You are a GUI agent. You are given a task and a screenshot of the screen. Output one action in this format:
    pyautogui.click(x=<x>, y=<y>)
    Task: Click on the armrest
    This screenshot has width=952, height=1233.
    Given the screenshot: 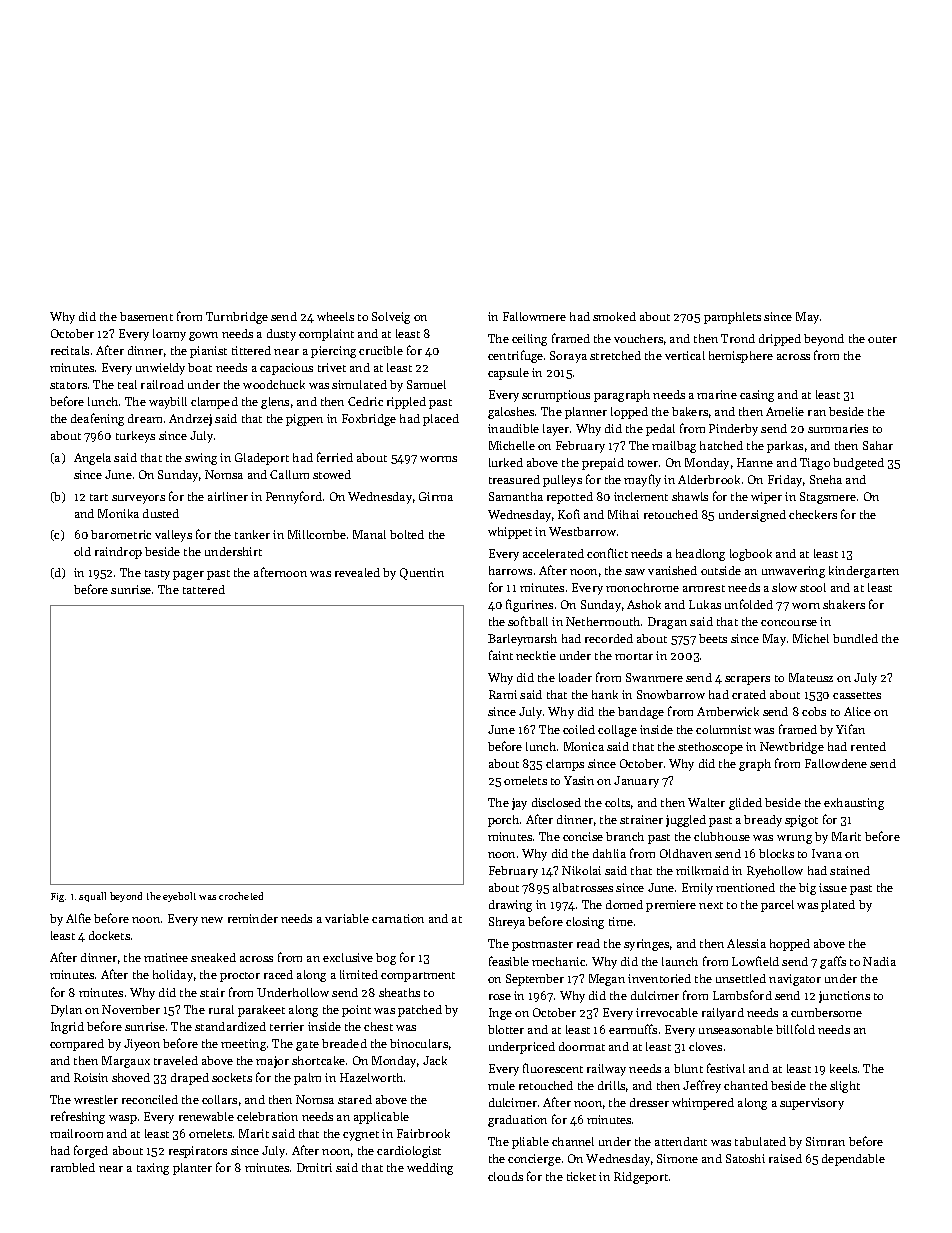 What is the action you would take?
    pyautogui.click(x=704, y=588)
